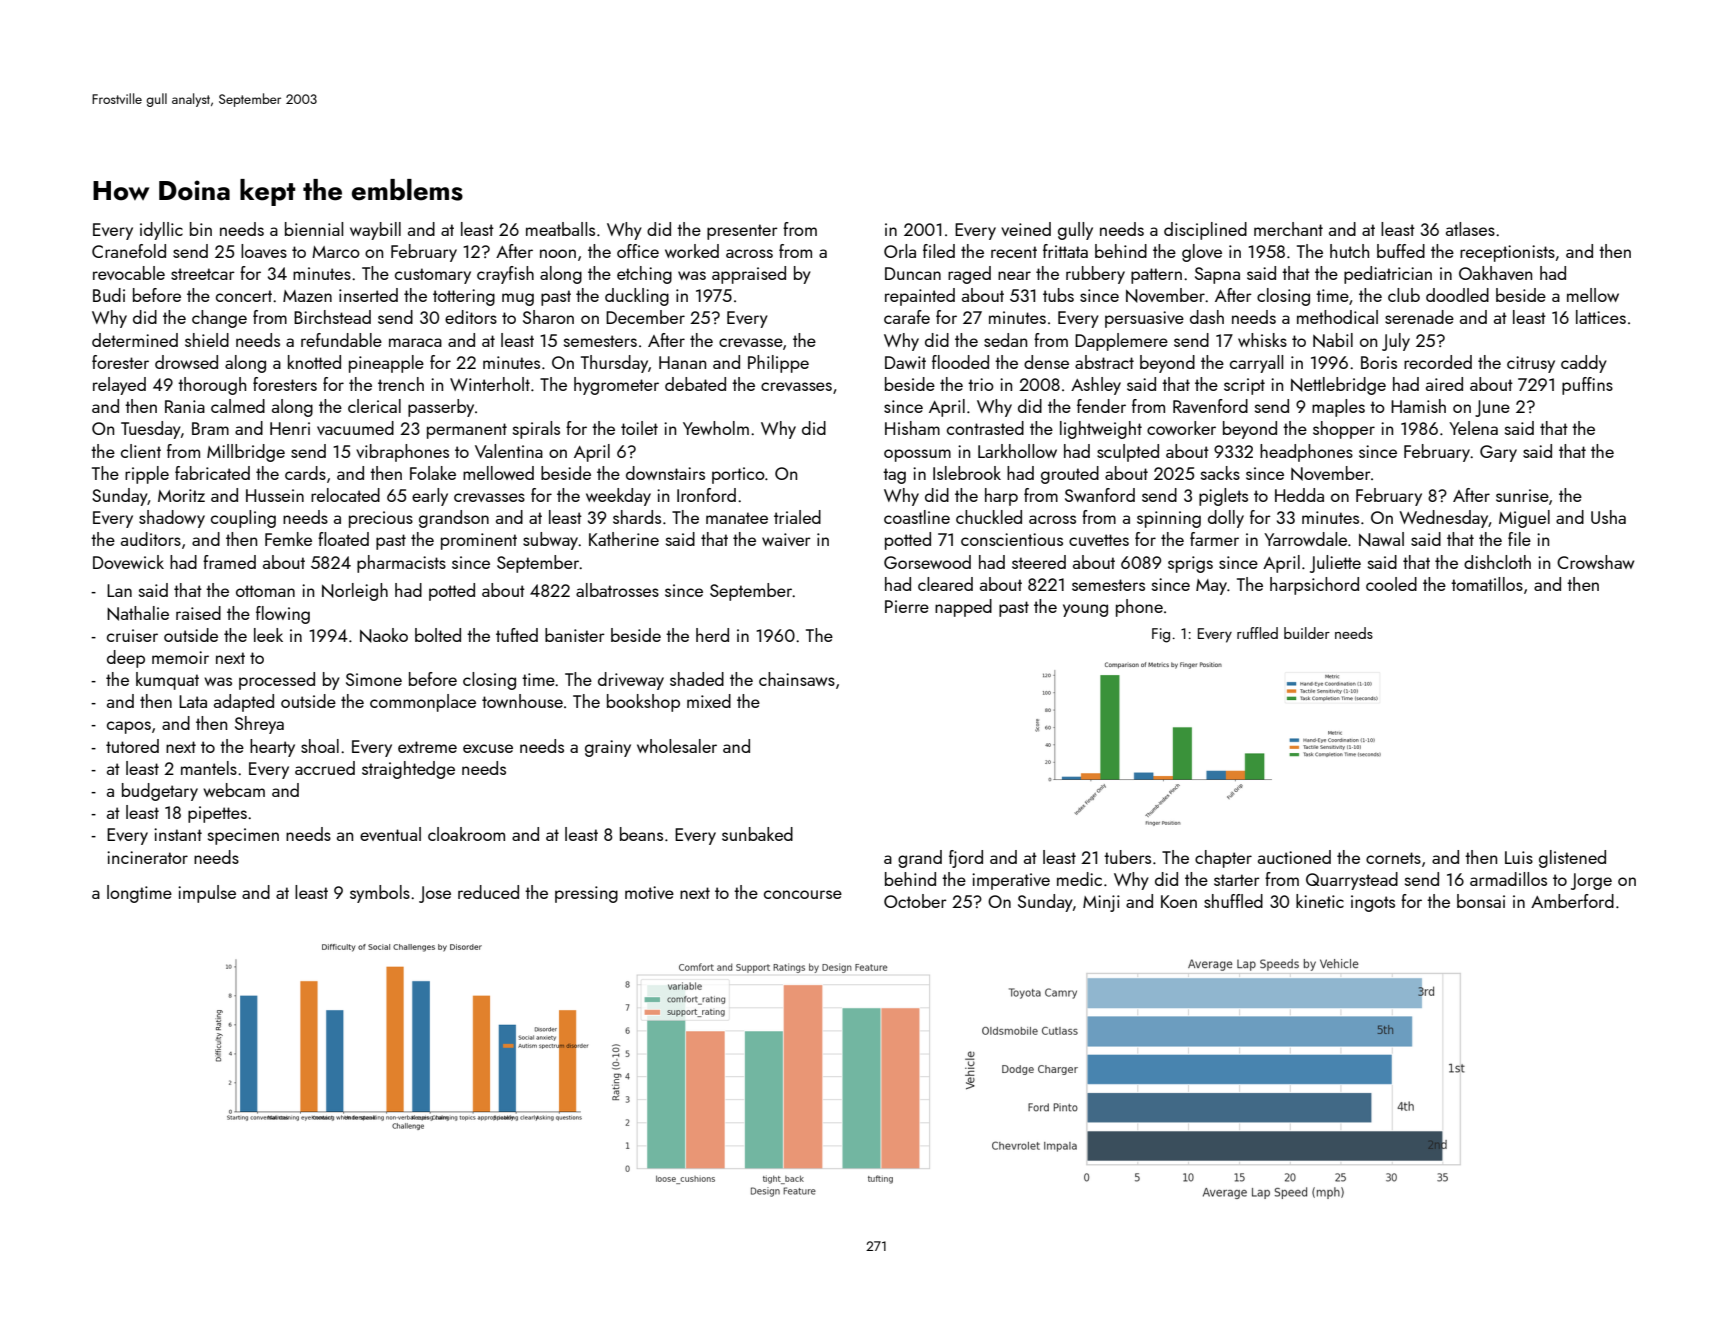 The width and height of the screenshot is (1732, 1338). I want to click on Larkhollow, so click(1017, 451).
